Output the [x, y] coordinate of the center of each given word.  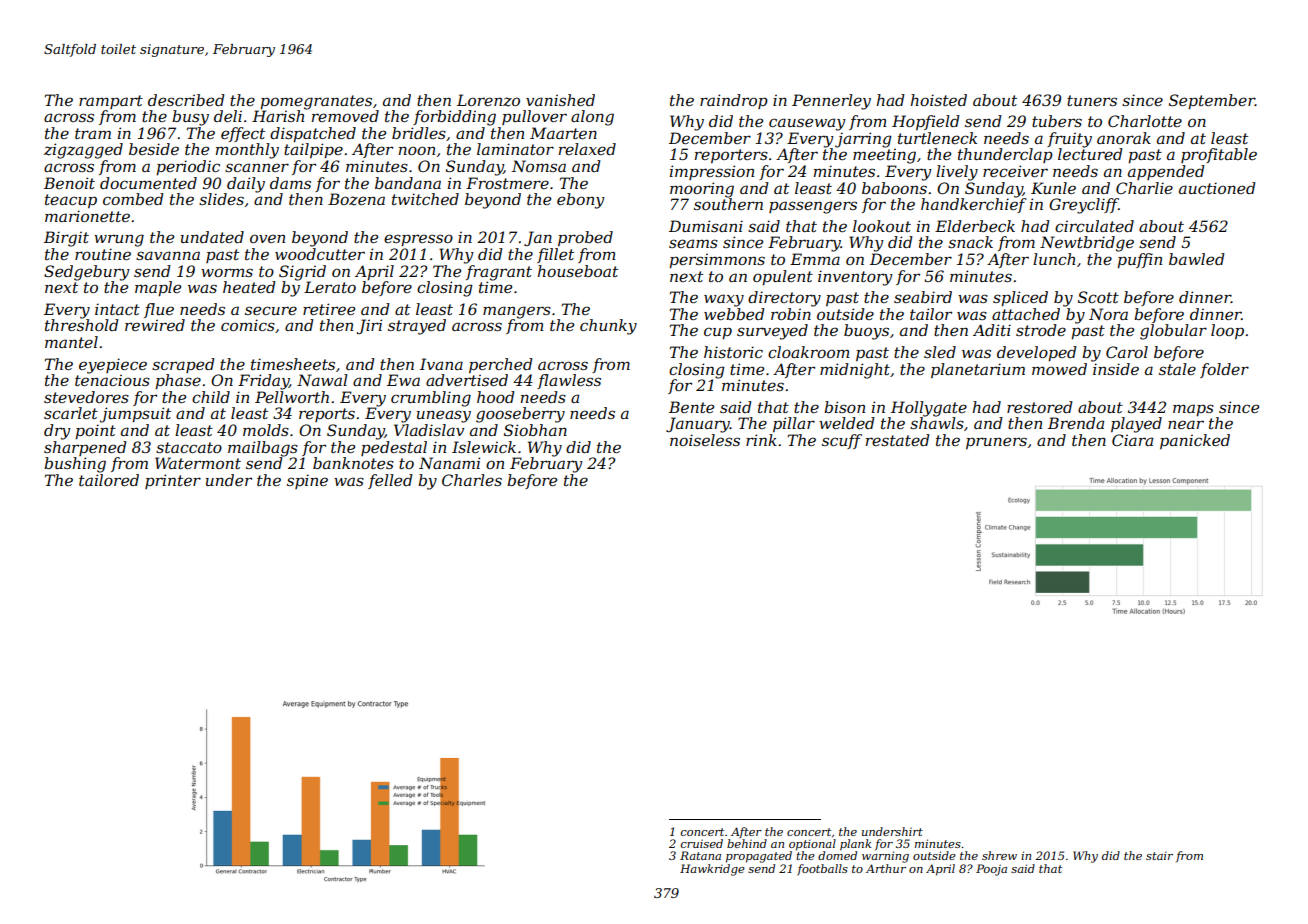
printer [173, 481]
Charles [472, 480]
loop [1227, 331]
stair [1159, 855]
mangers [517, 312]
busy [190, 118]
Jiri [369, 326]
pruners [996, 443]
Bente [691, 407]
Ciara [1132, 440]
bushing [75, 465]
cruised [702, 843]
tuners [1092, 100]
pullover [534, 117]
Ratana [700, 855]
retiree [329, 309]
